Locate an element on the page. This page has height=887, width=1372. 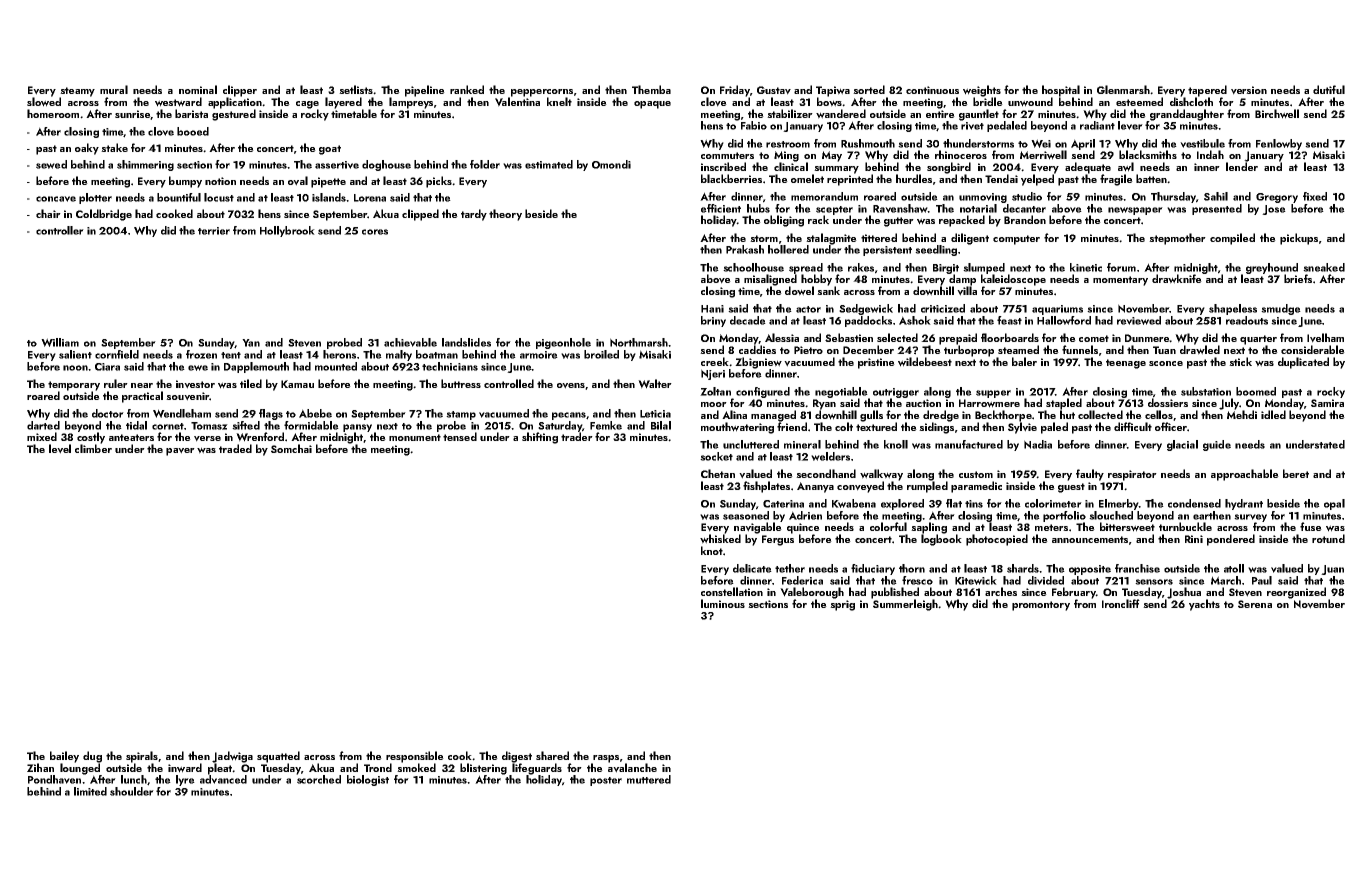
pigeonhole is located at coordinates (563, 343).
